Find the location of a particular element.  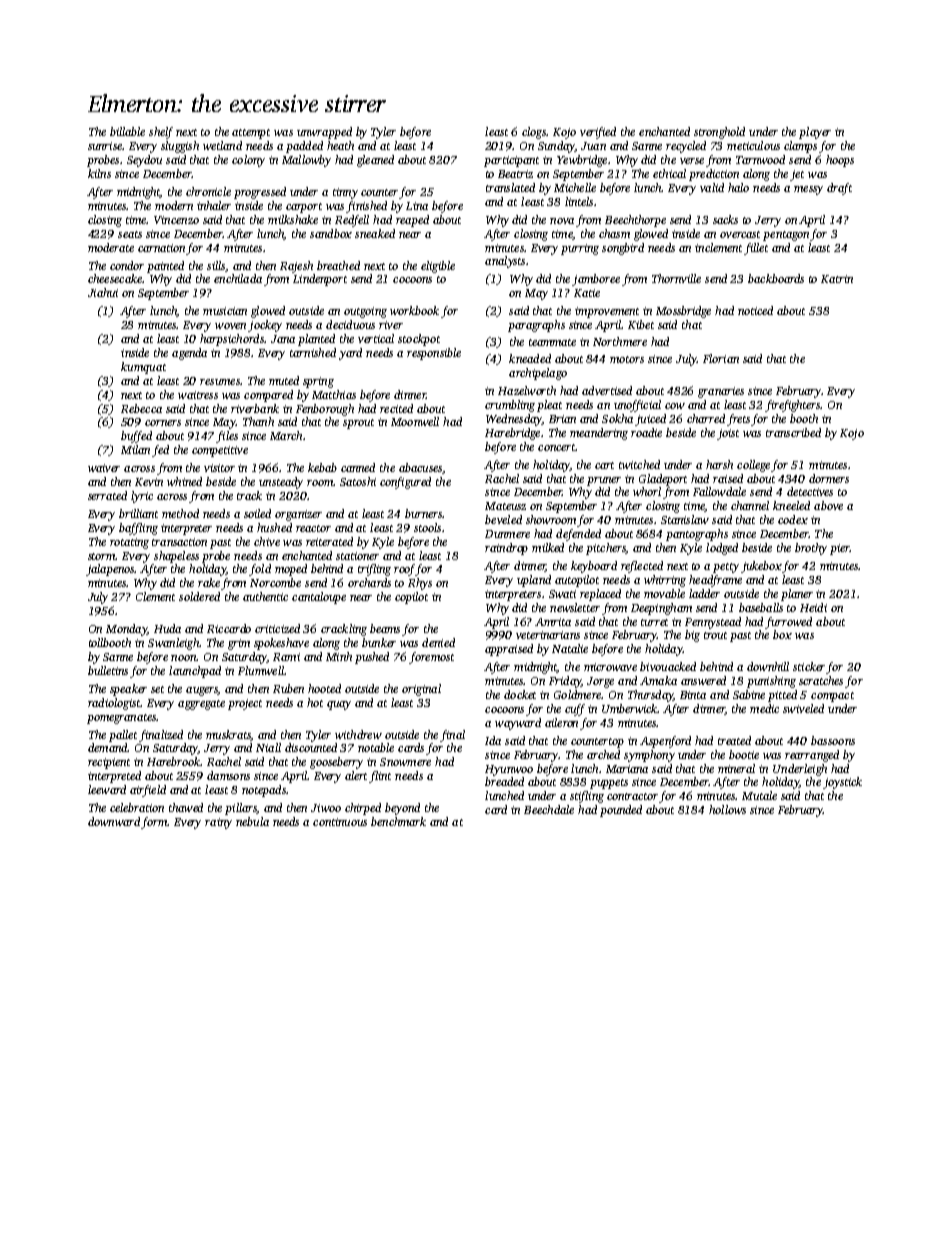

cheesecake is located at coordinates (115, 278).
